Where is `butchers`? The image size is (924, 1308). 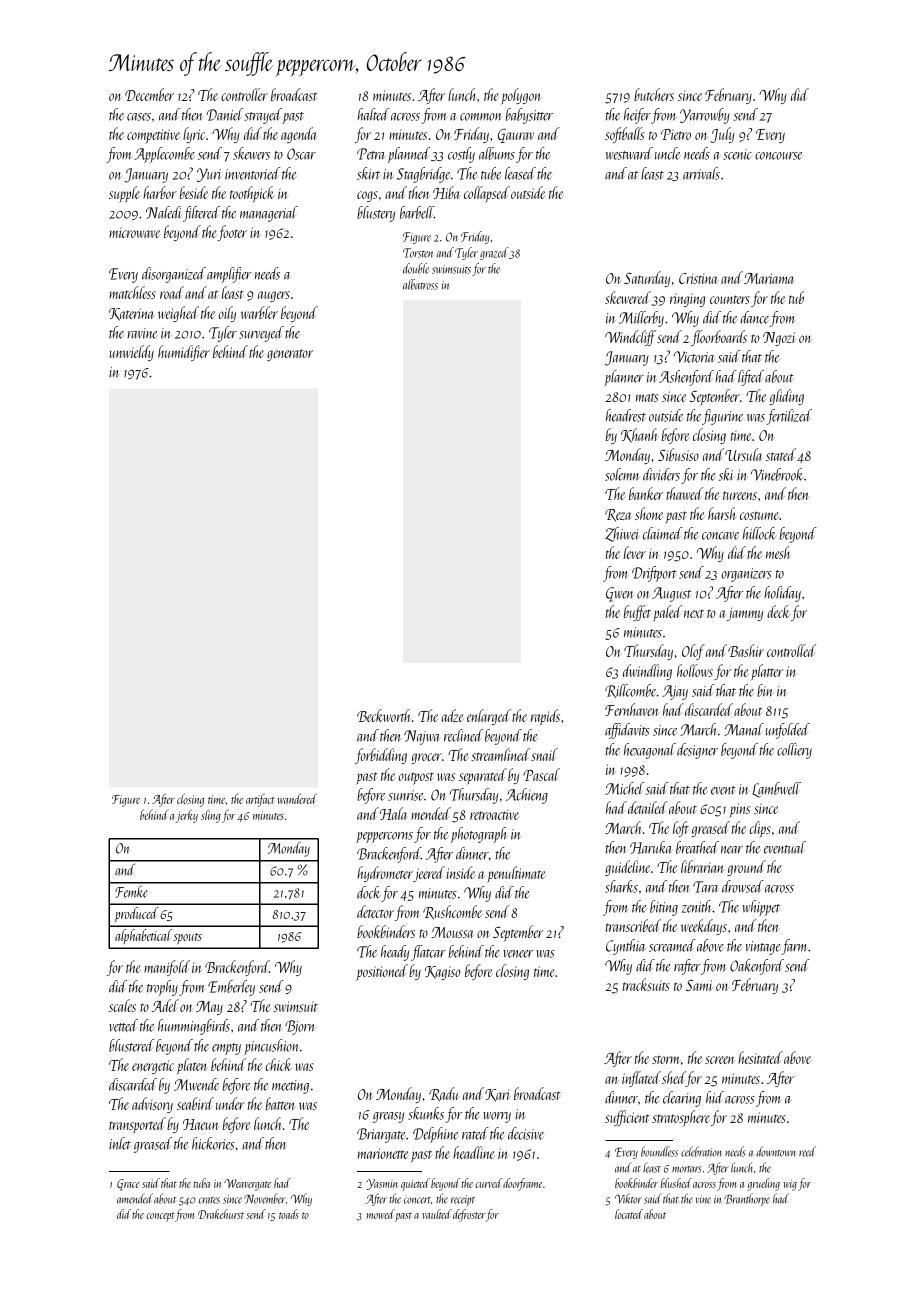 butchers is located at coordinates (654, 94).
